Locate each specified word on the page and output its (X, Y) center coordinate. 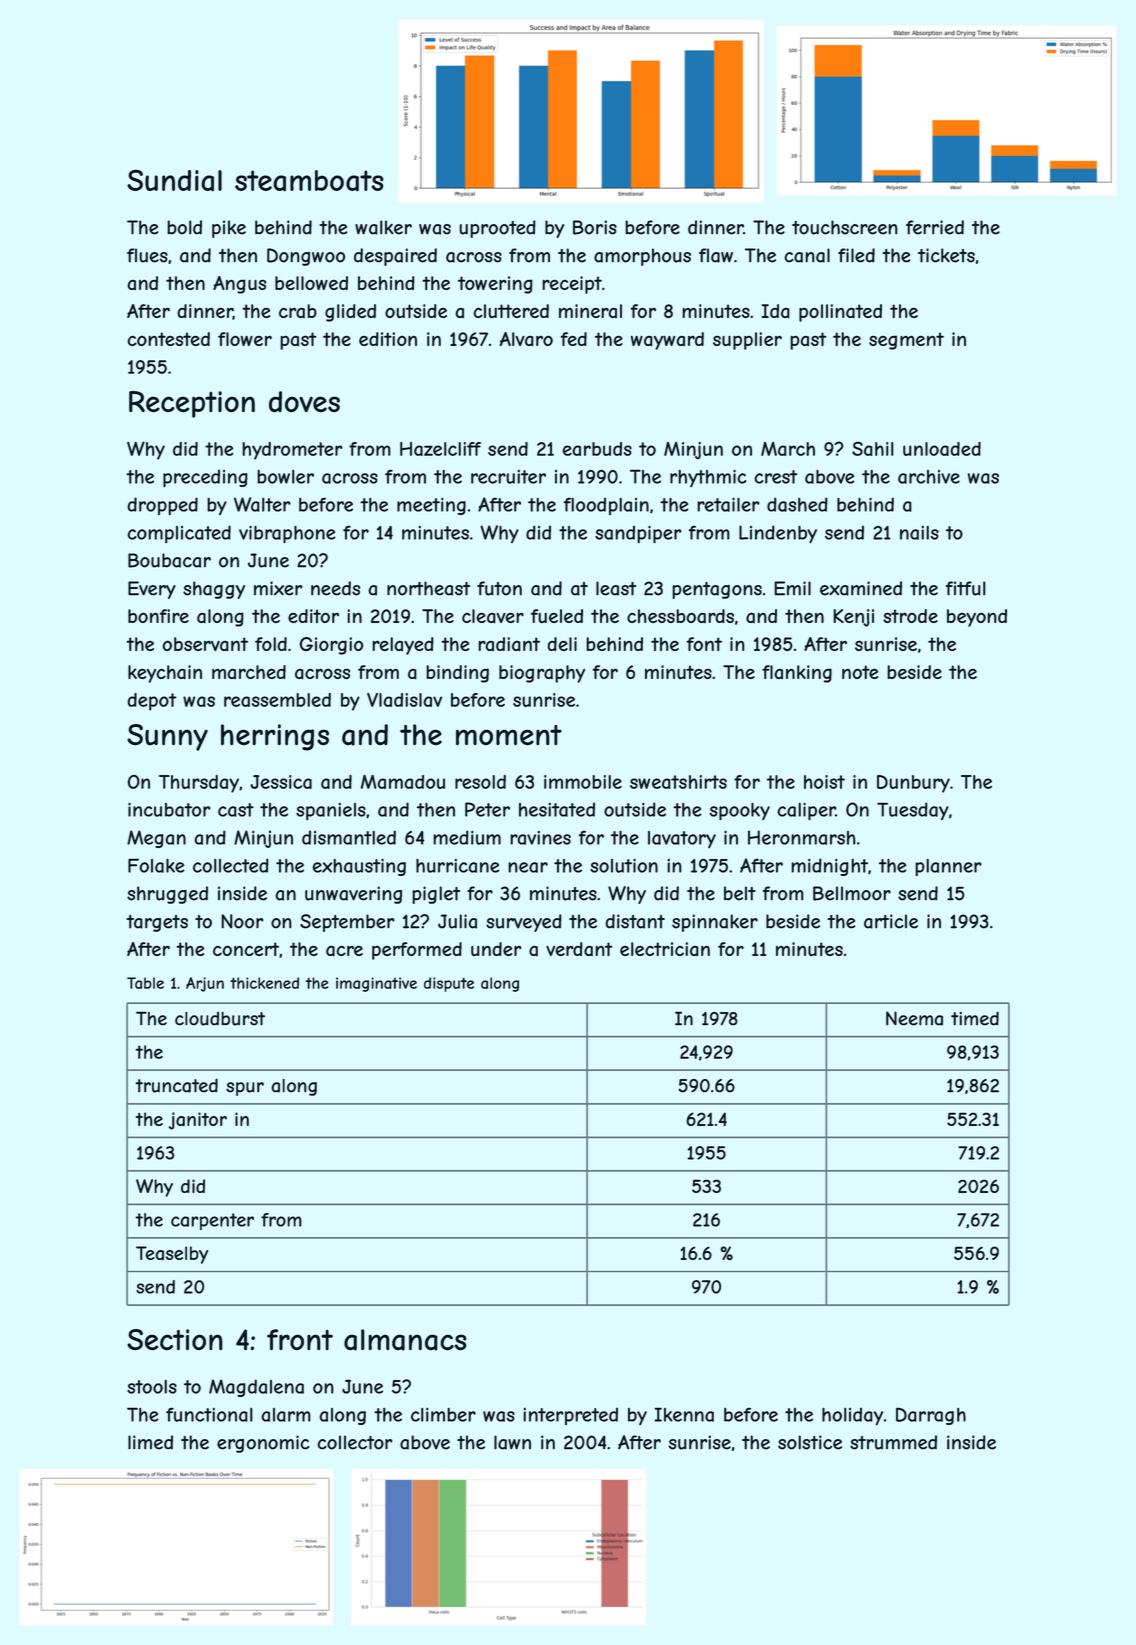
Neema (914, 1018)
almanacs (405, 1340)
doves (304, 402)
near (528, 867)
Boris (595, 227)
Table (145, 983)
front (300, 1340)
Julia (457, 921)
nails (919, 533)
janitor (198, 1121)
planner (948, 867)
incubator (169, 809)
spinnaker (715, 923)
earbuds (597, 449)
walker (383, 227)
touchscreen (845, 227)
